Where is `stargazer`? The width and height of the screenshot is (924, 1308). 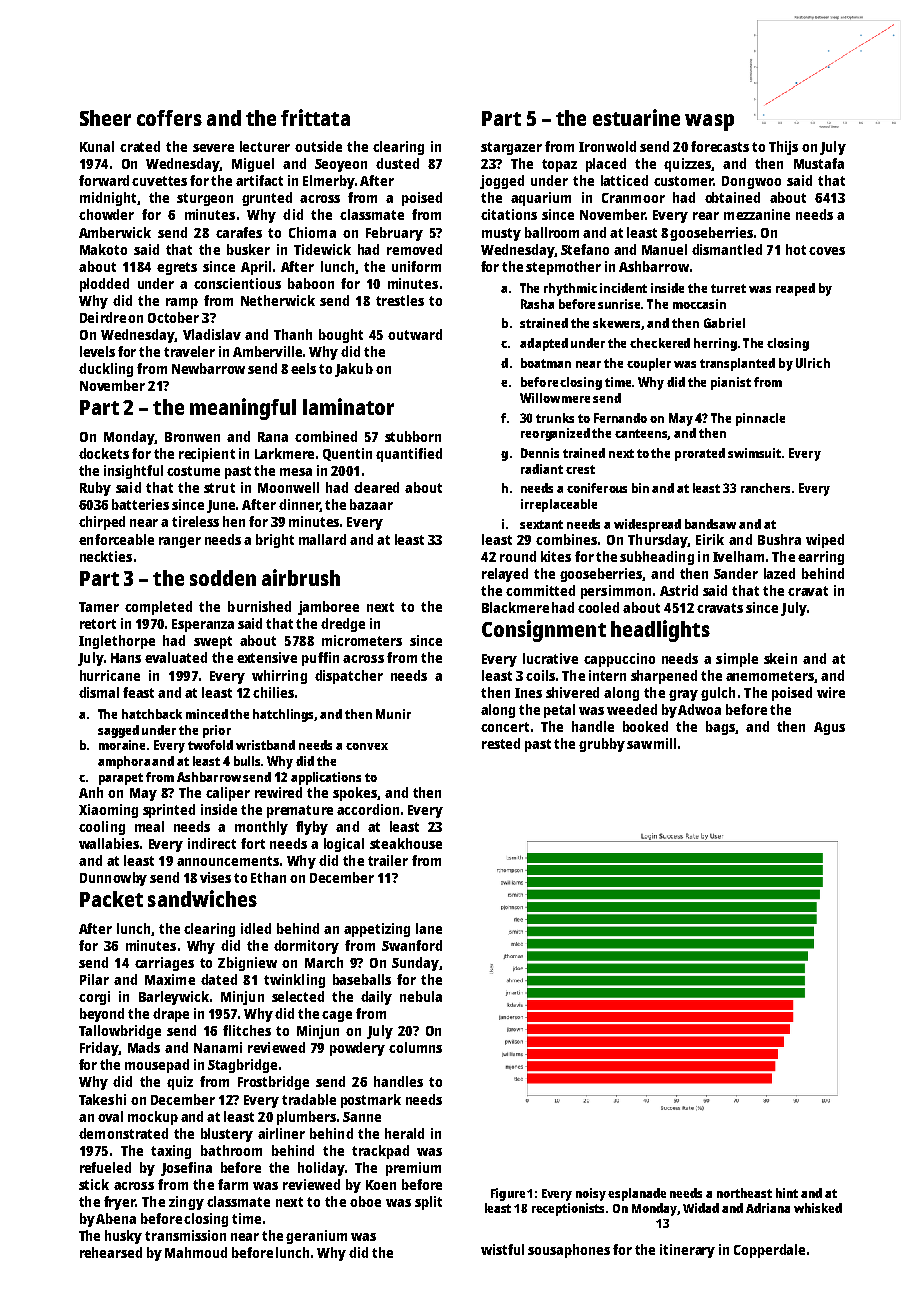
stargazer is located at coordinates (511, 148).
